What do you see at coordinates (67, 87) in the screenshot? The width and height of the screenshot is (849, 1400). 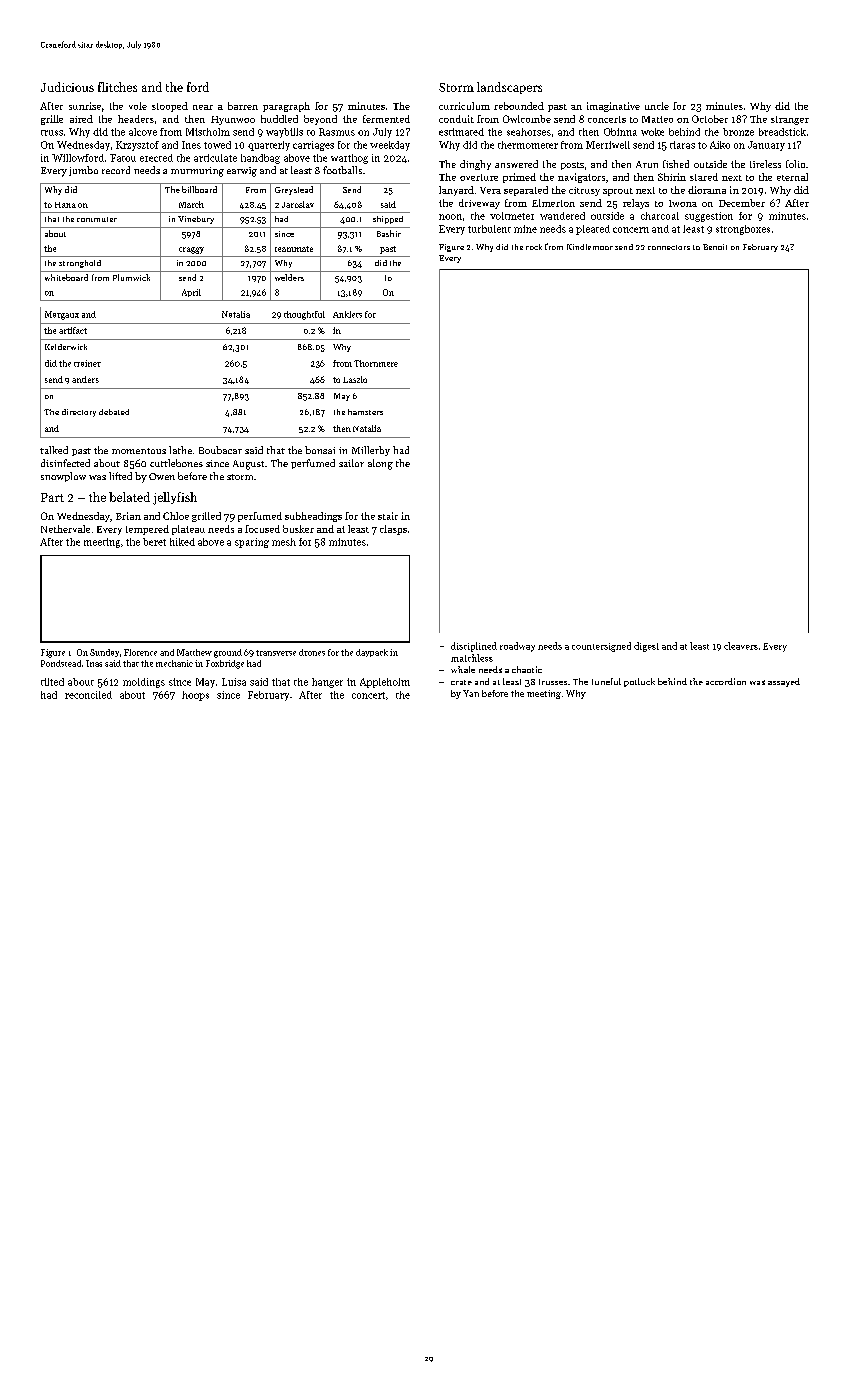 I see `Judicious` at bounding box center [67, 87].
